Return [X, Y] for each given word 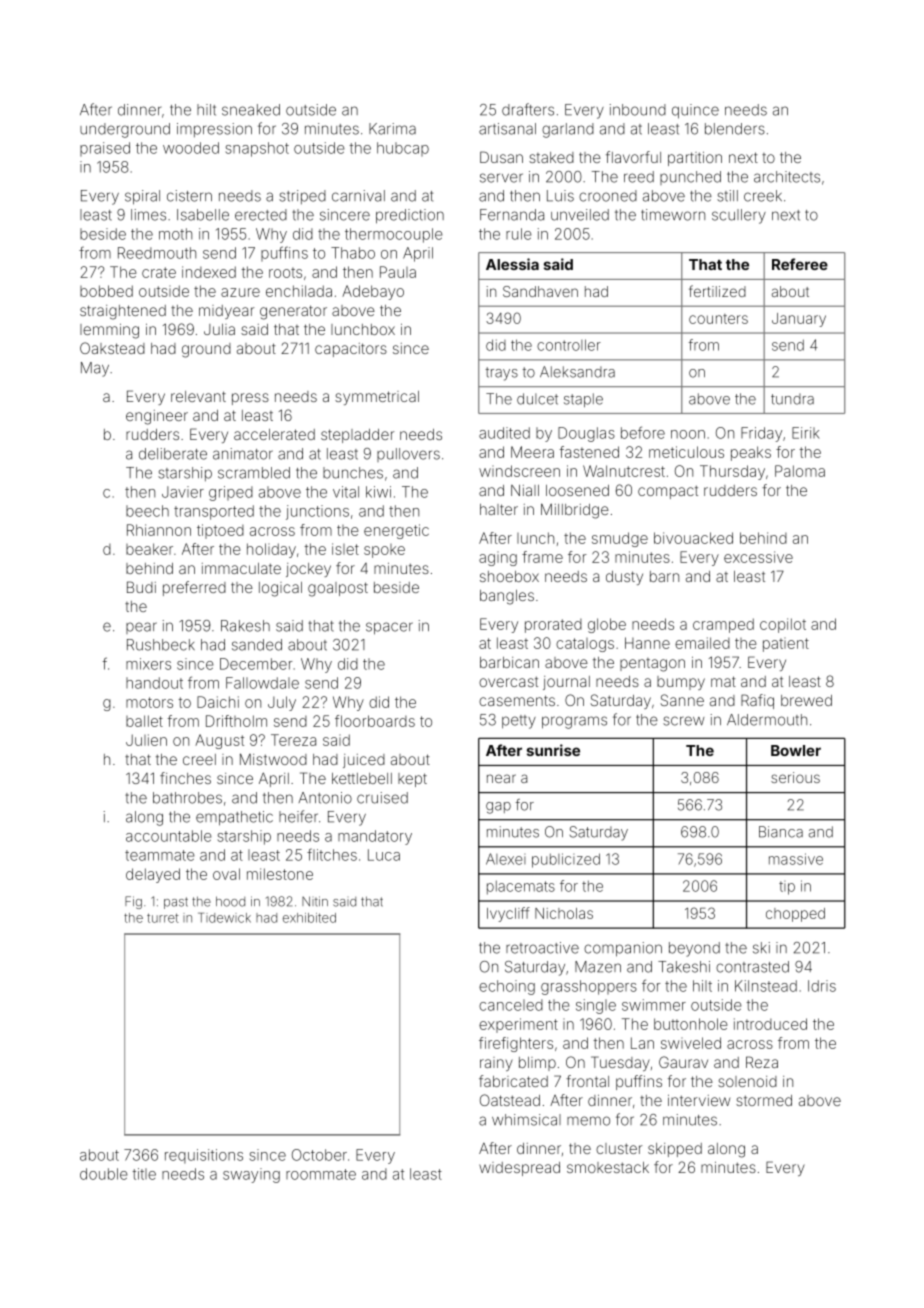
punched [690, 178]
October [319, 1155]
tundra [792, 399]
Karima [392, 129]
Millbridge [575, 511]
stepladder [357, 436]
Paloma [800, 471]
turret [163, 918]
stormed [764, 1100]
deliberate [173, 454]
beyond [694, 949]
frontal [587, 1081]
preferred [194, 588]
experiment [518, 1025]
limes [148, 215]
